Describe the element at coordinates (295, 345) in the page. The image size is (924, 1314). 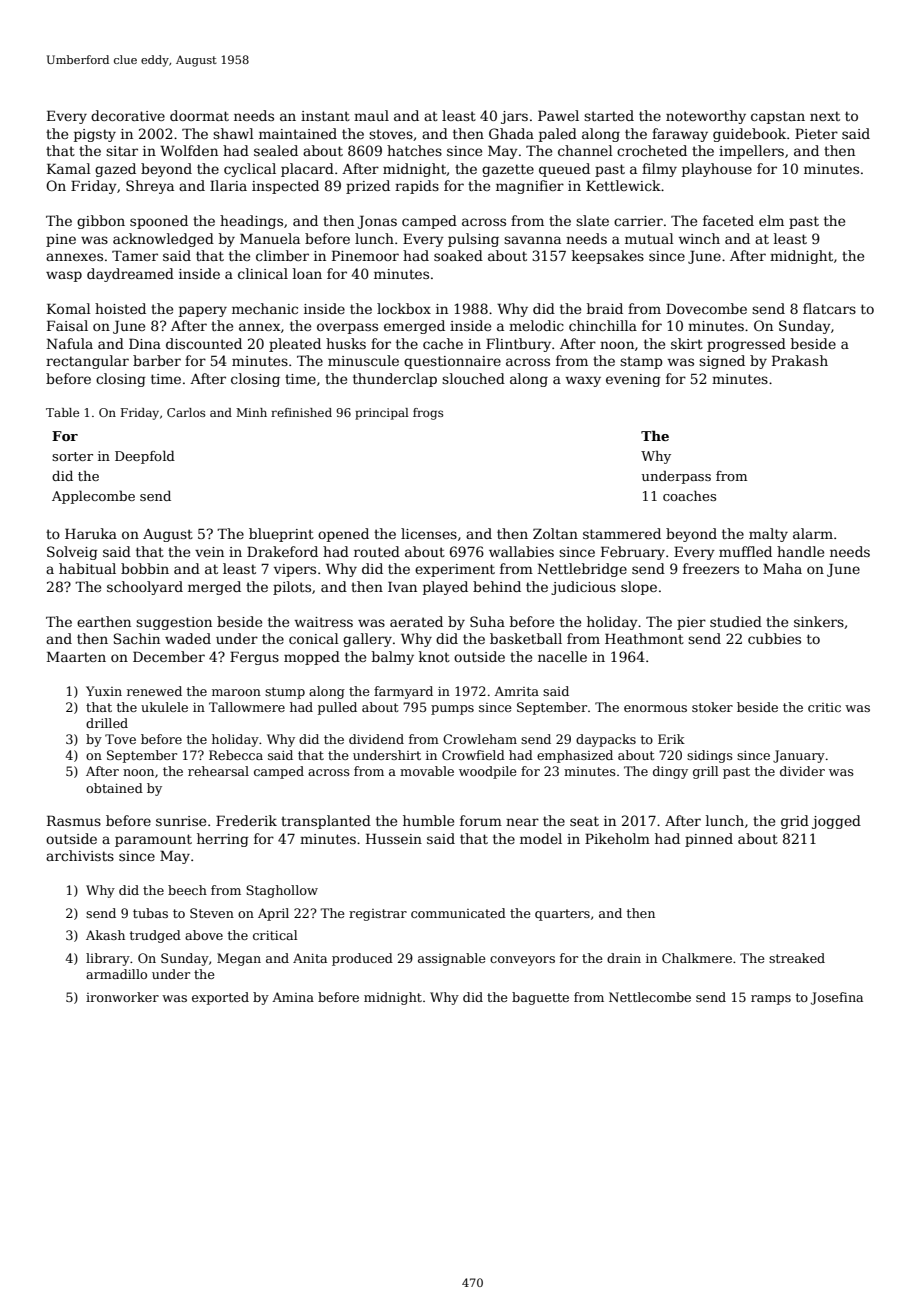
I see `pleated` at that location.
